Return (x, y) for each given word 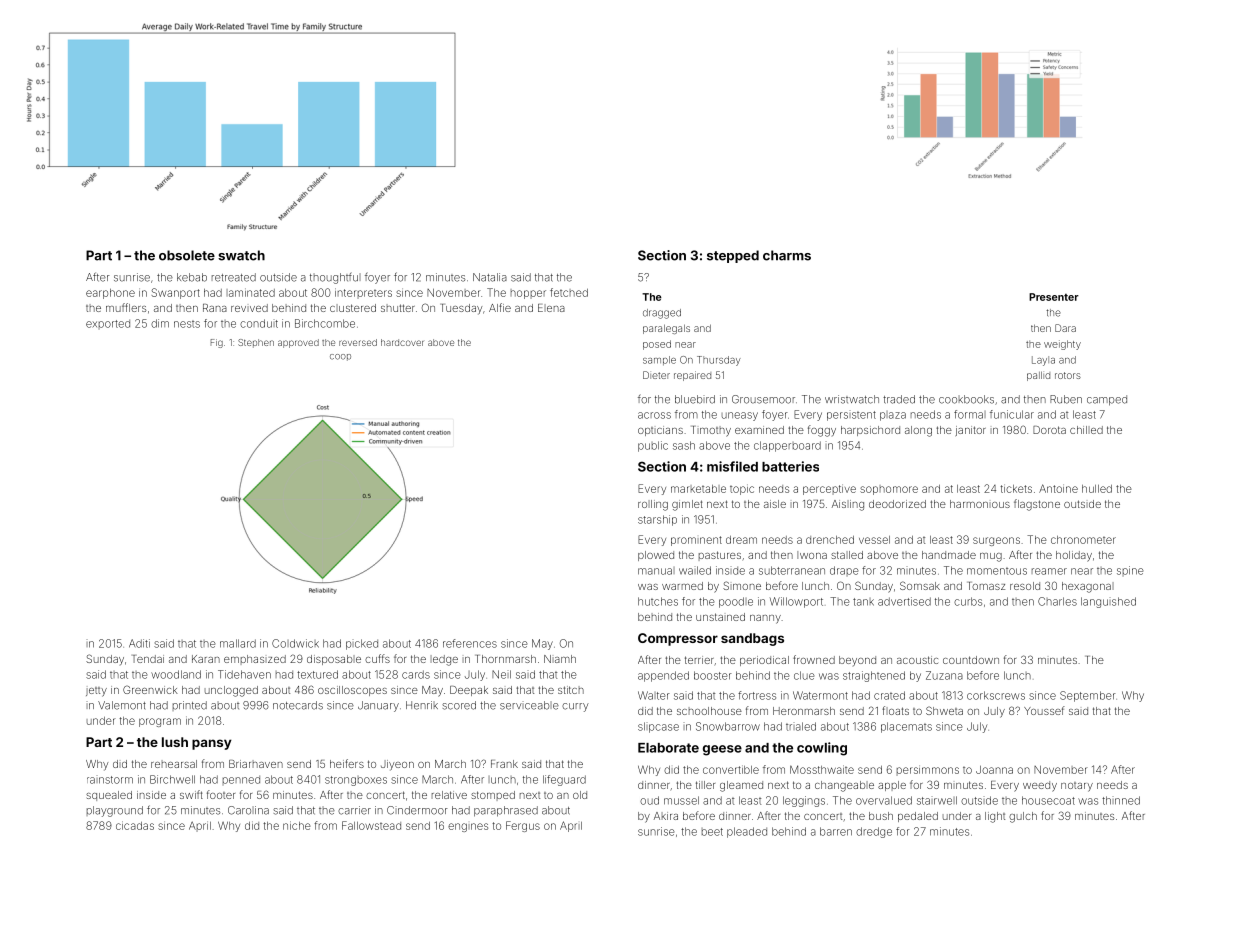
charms (787, 255)
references (470, 643)
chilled (1086, 430)
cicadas (135, 825)
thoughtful (335, 278)
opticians (660, 431)
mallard (238, 643)
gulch (1023, 817)
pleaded (747, 832)
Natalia (490, 277)
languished (1108, 602)
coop (340, 357)
